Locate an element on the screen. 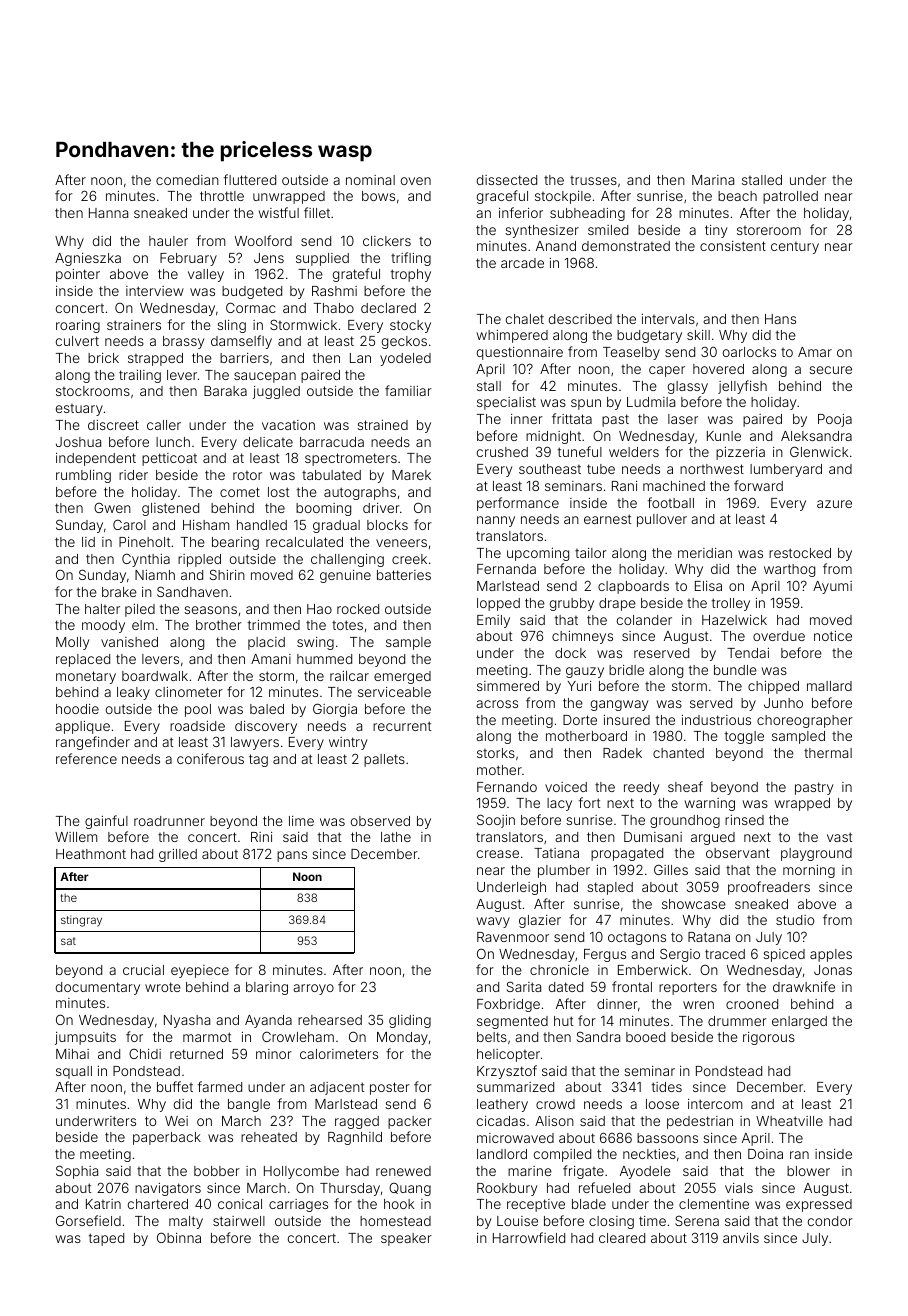 The width and height of the screenshot is (908, 1316). brake is located at coordinates (119, 592).
